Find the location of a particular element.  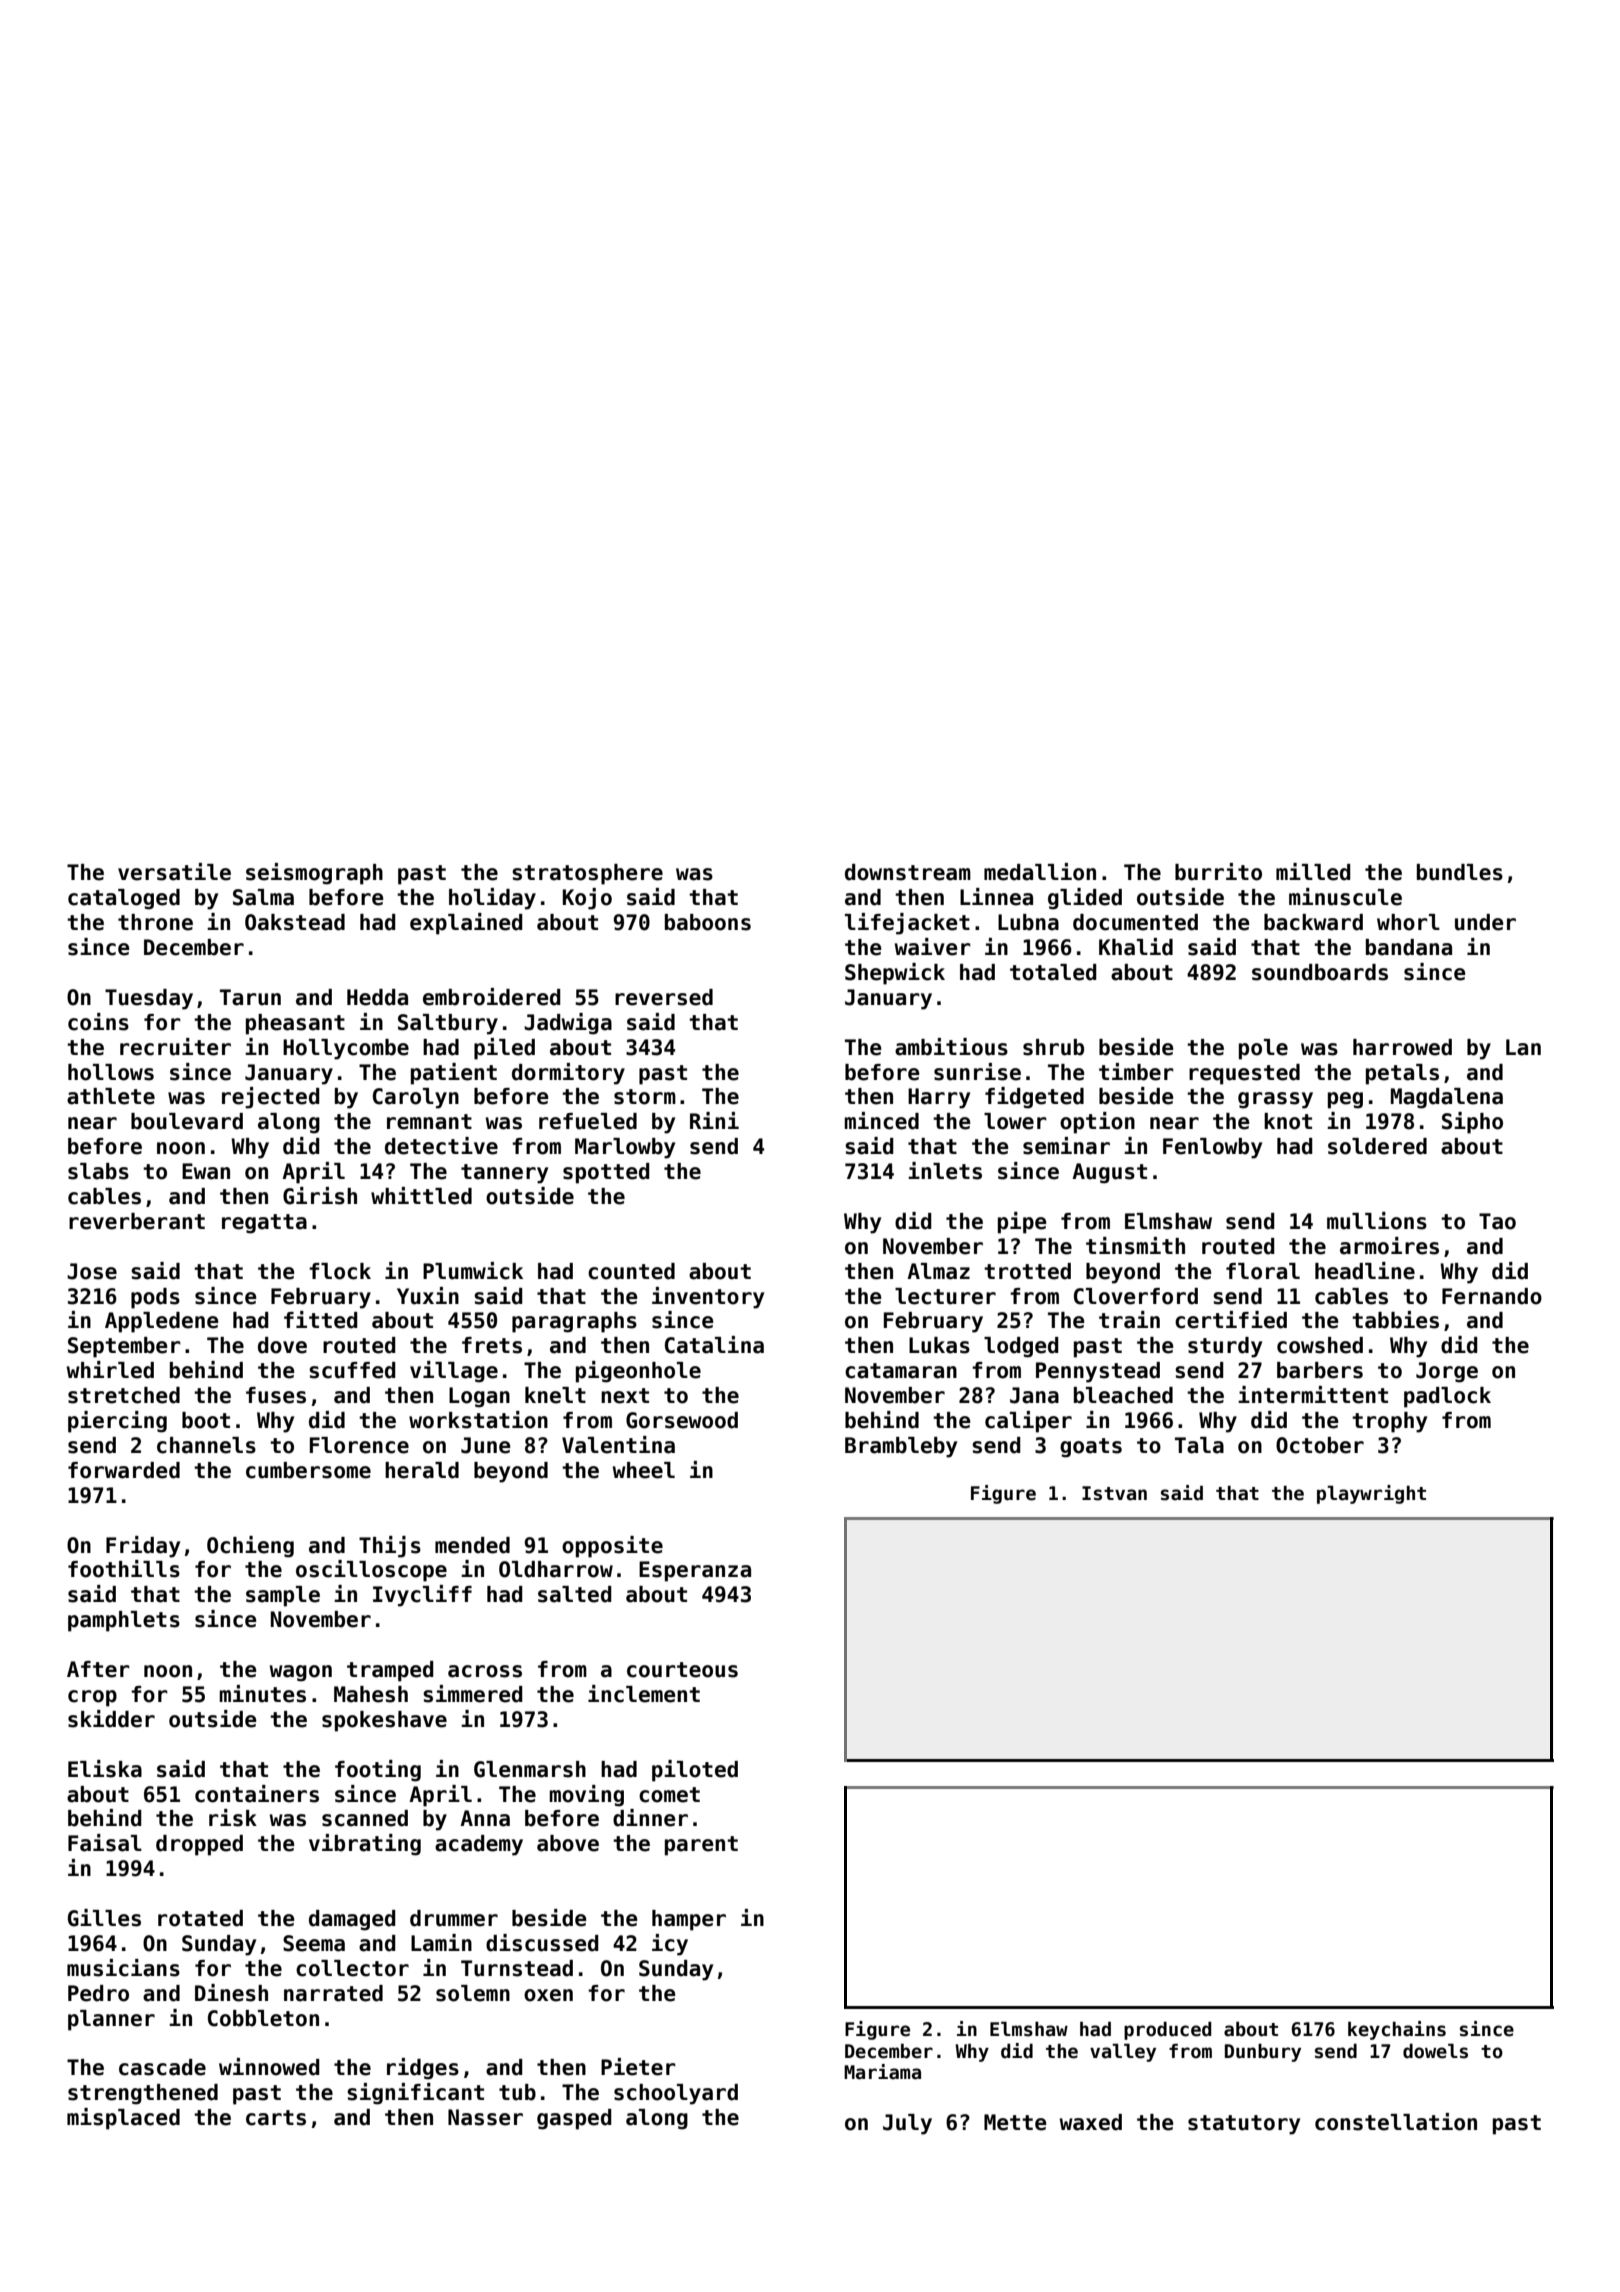

pamphlets is located at coordinates (124, 1621).
